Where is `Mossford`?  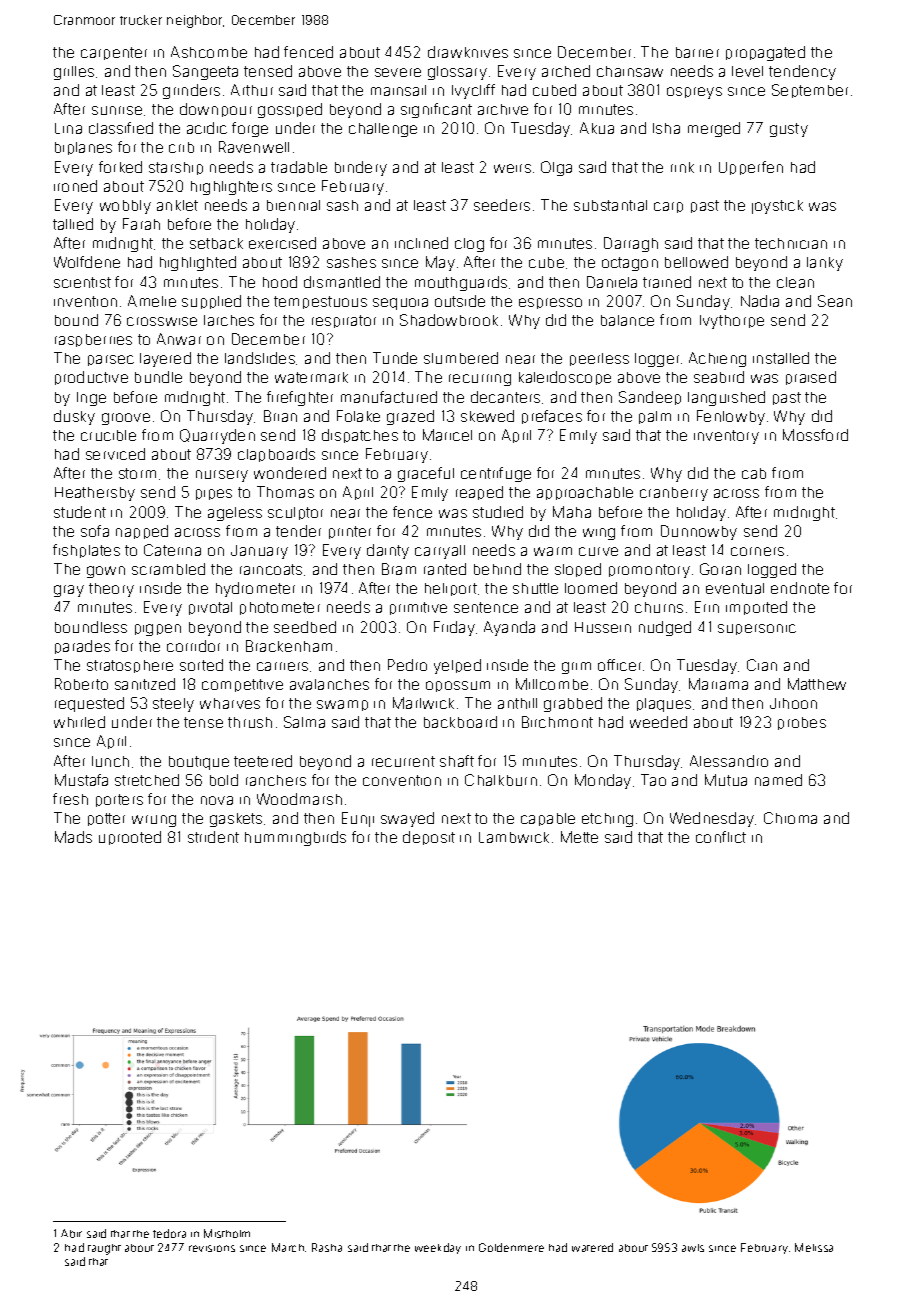
Mossford is located at coordinates (815, 435).
